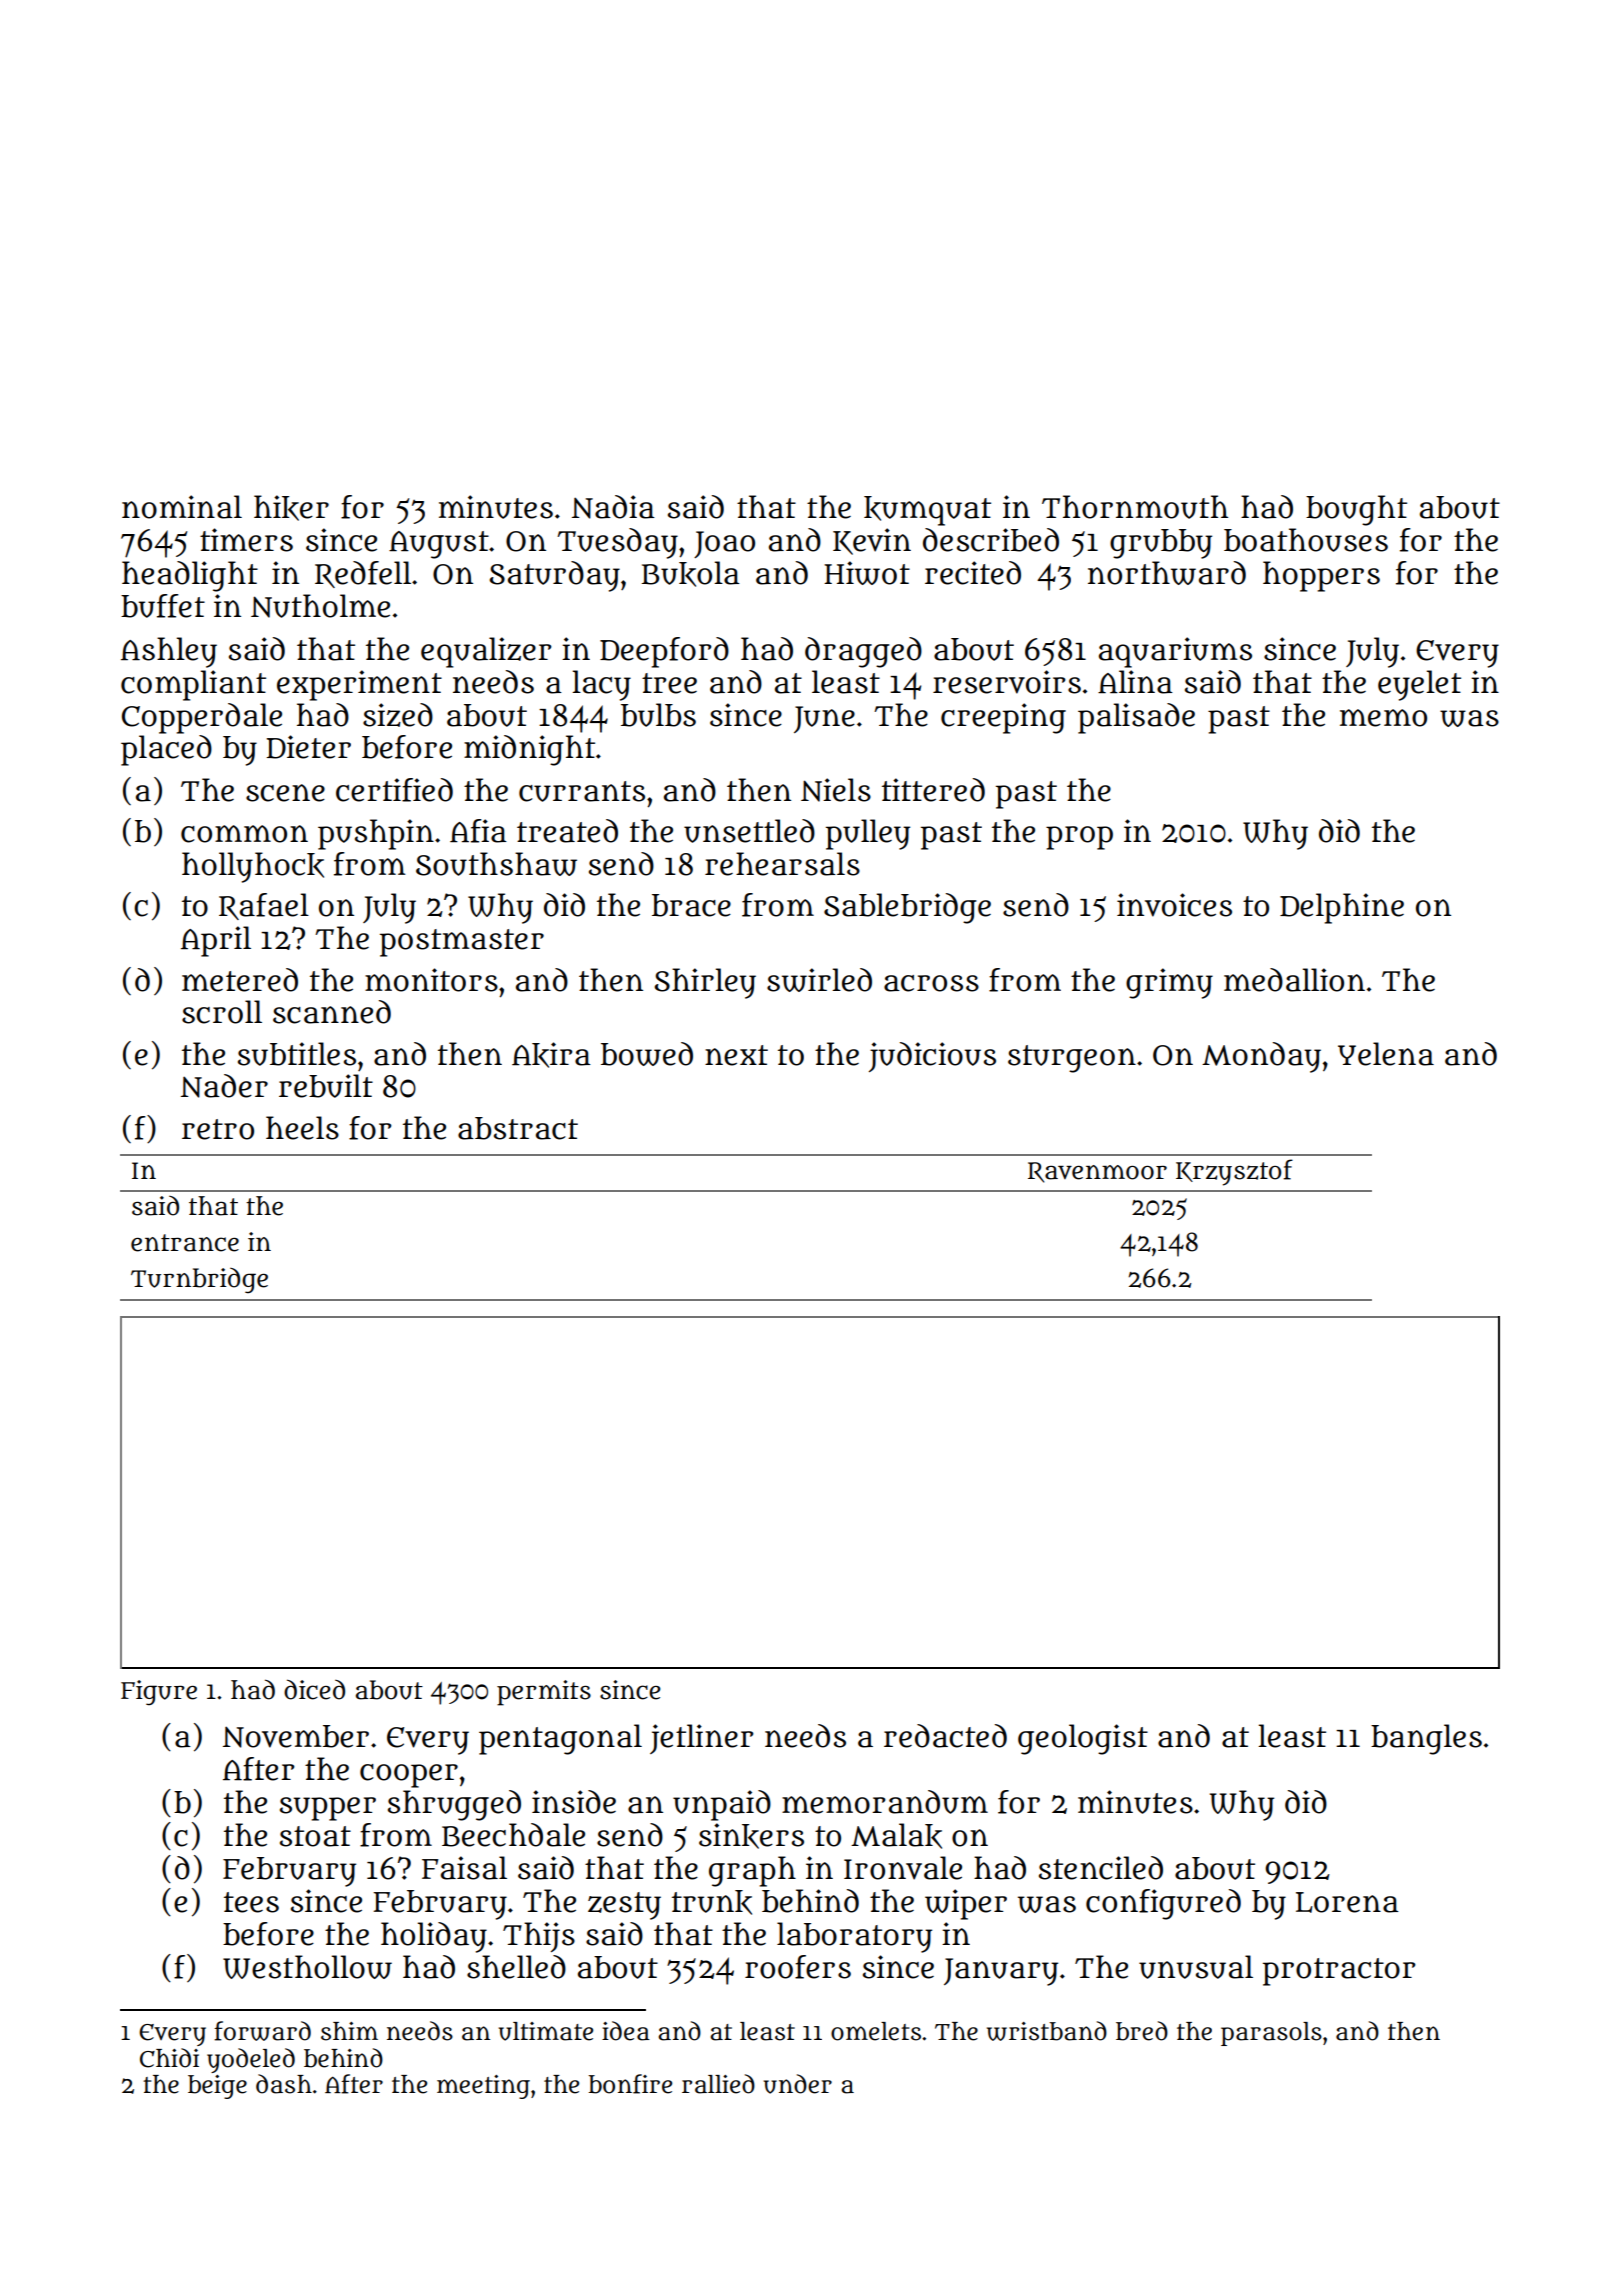  Describe the element at coordinates (315, 1836) in the screenshot. I see `stoat` at that location.
